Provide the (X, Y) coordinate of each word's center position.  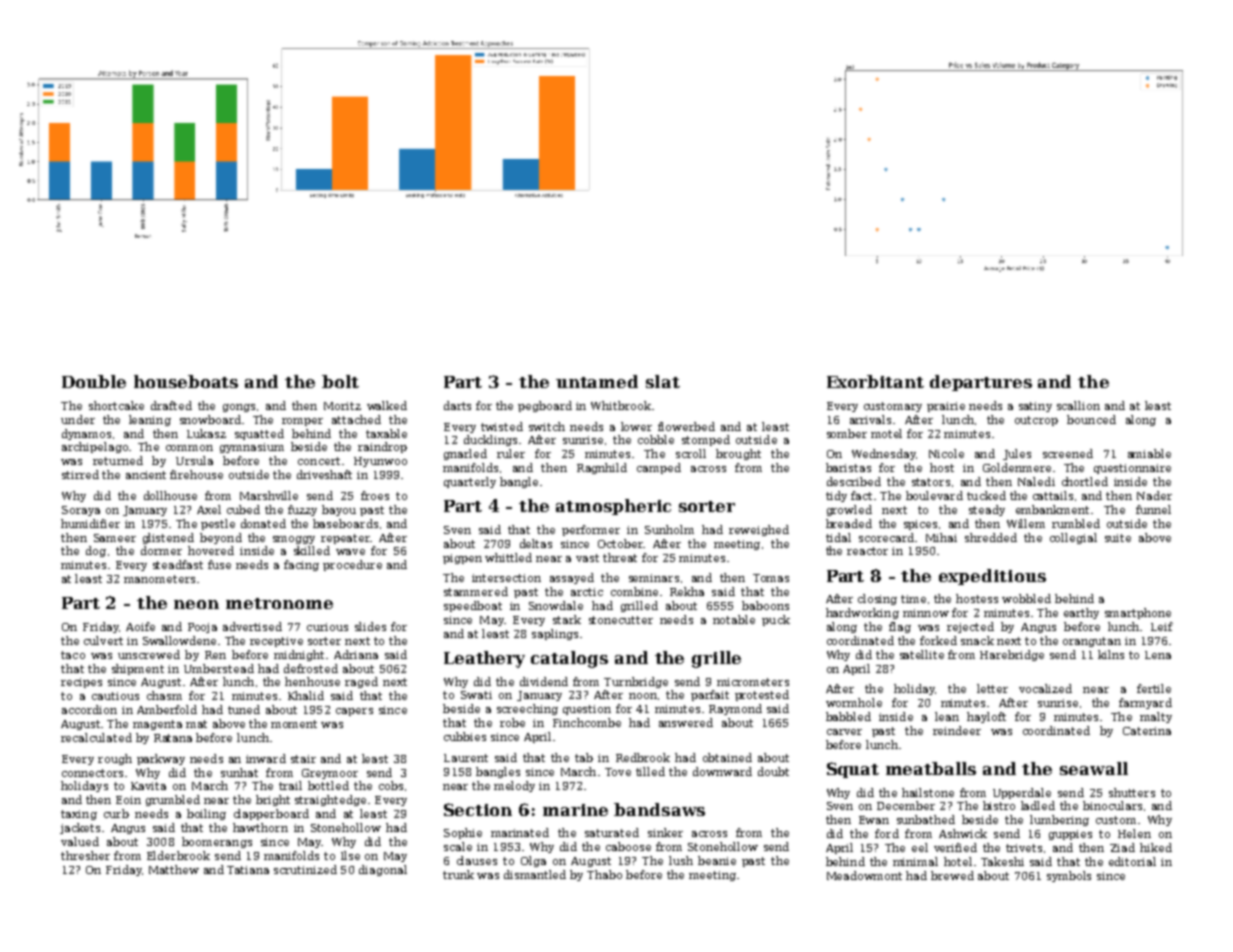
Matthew (174, 869)
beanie (717, 860)
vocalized (1045, 688)
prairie (946, 407)
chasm (164, 695)
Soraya (81, 511)
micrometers (753, 682)
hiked (1156, 847)
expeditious (992, 577)
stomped (706, 440)
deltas (536, 543)
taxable (386, 433)
